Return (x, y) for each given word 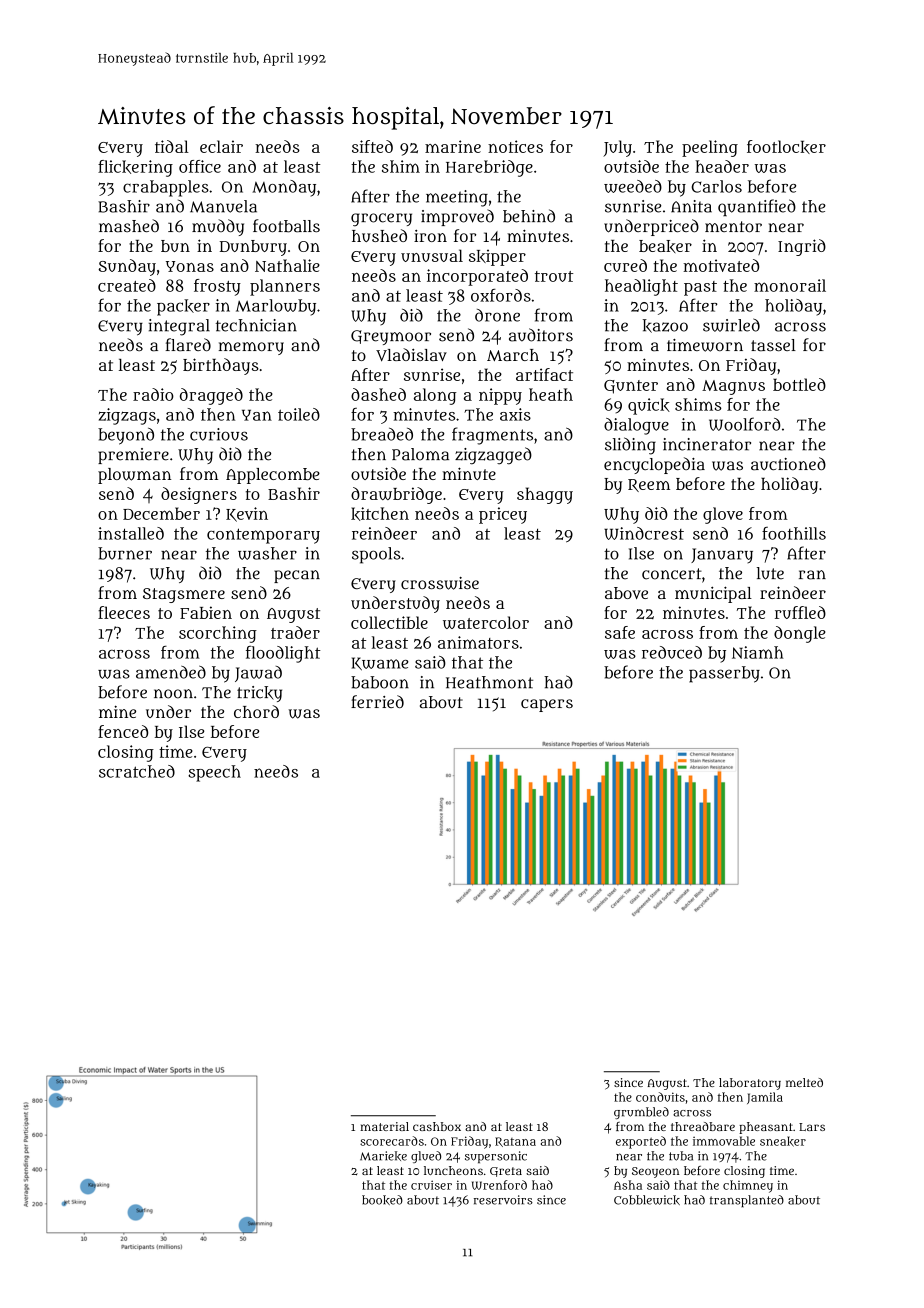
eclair (221, 146)
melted (804, 1082)
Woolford (745, 424)
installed (131, 533)
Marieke (383, 1156)
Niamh (757, 652)
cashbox (437, 1126)
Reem (649, 485)
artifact (544, 374)
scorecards (392, 1141)
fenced (123, 731)
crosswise (440, 583)
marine (453, 146)
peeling (710, 148)
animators (478, 642)
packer (183, 307)
